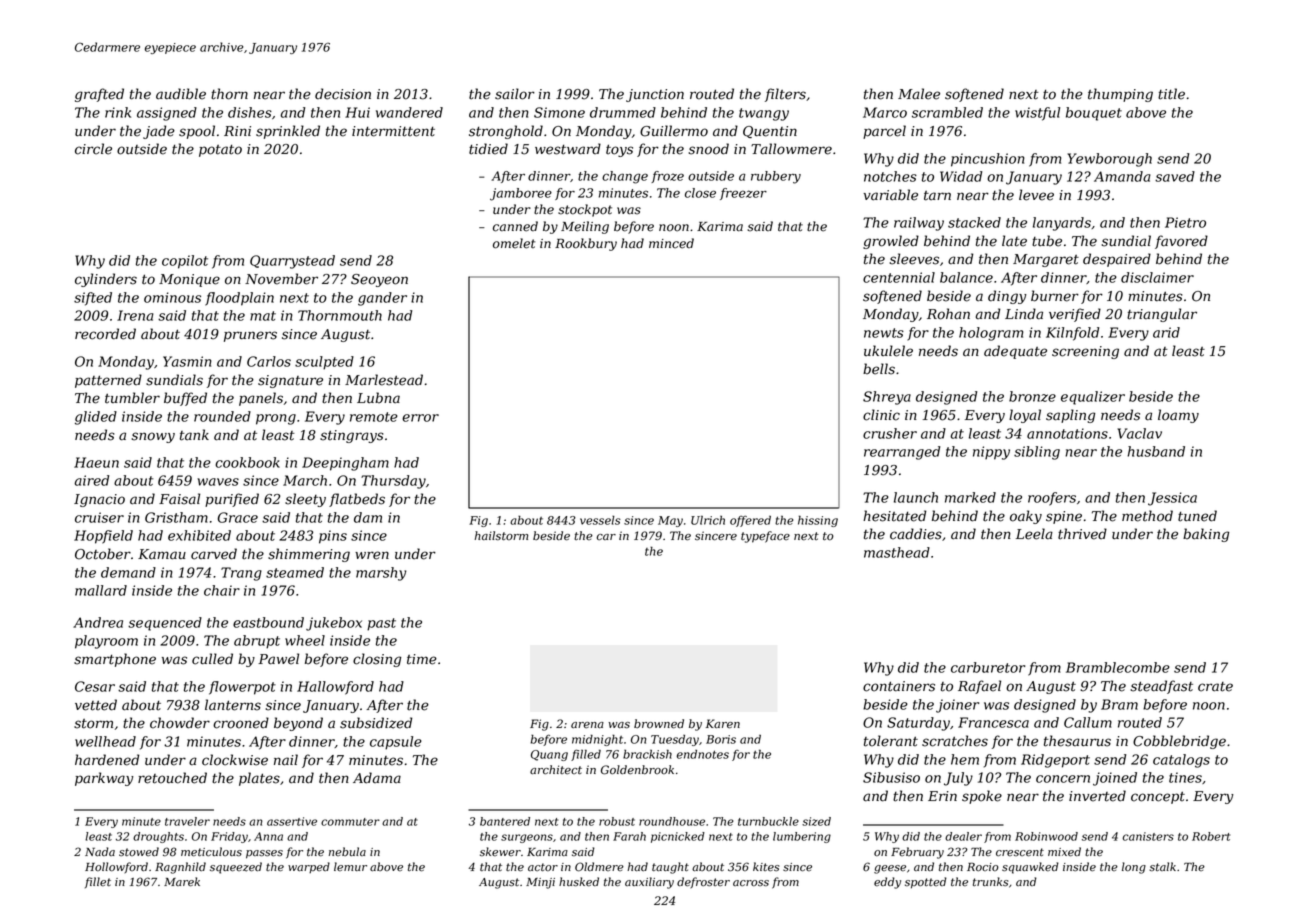 The height and width of the image is (924, 1308). I want to click on Seoyeon, so click(379, 280).
